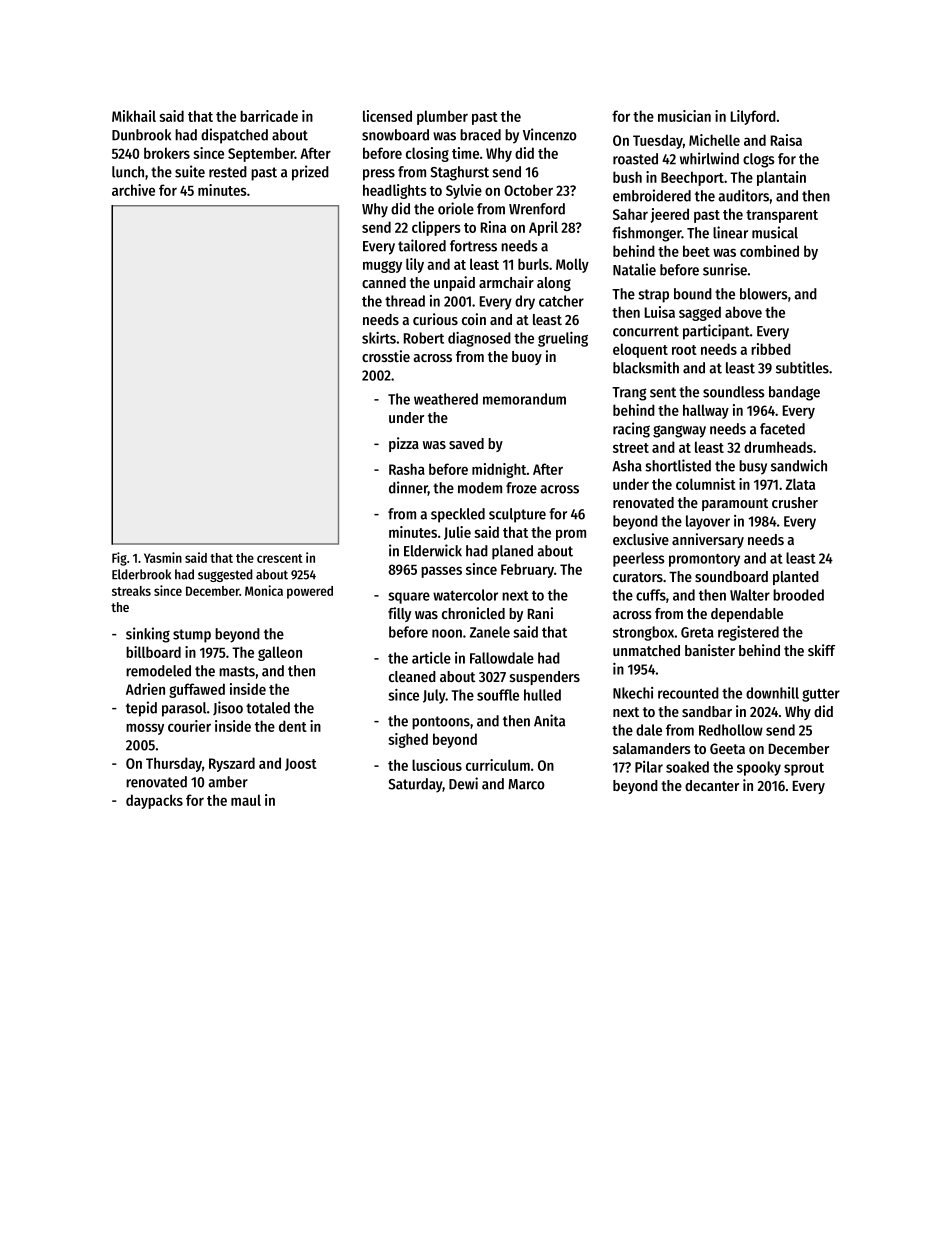 Image resolution: width=952 pixels, height=1233 pixels. Describe the element at coordinates (382, 267) in the screenshot. I see `muggy` at that location.
